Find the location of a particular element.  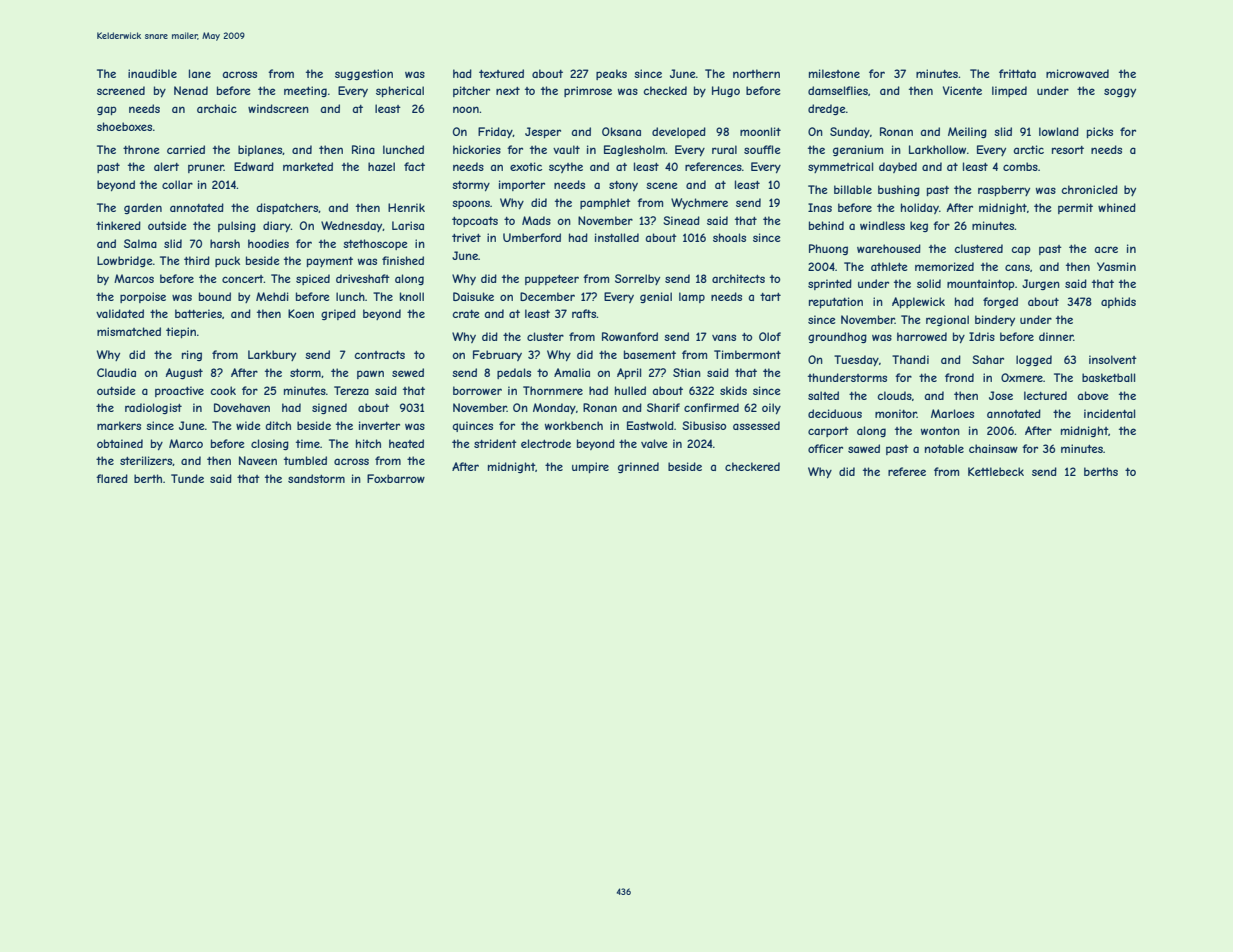

February is located at coordinates (497, 355).
